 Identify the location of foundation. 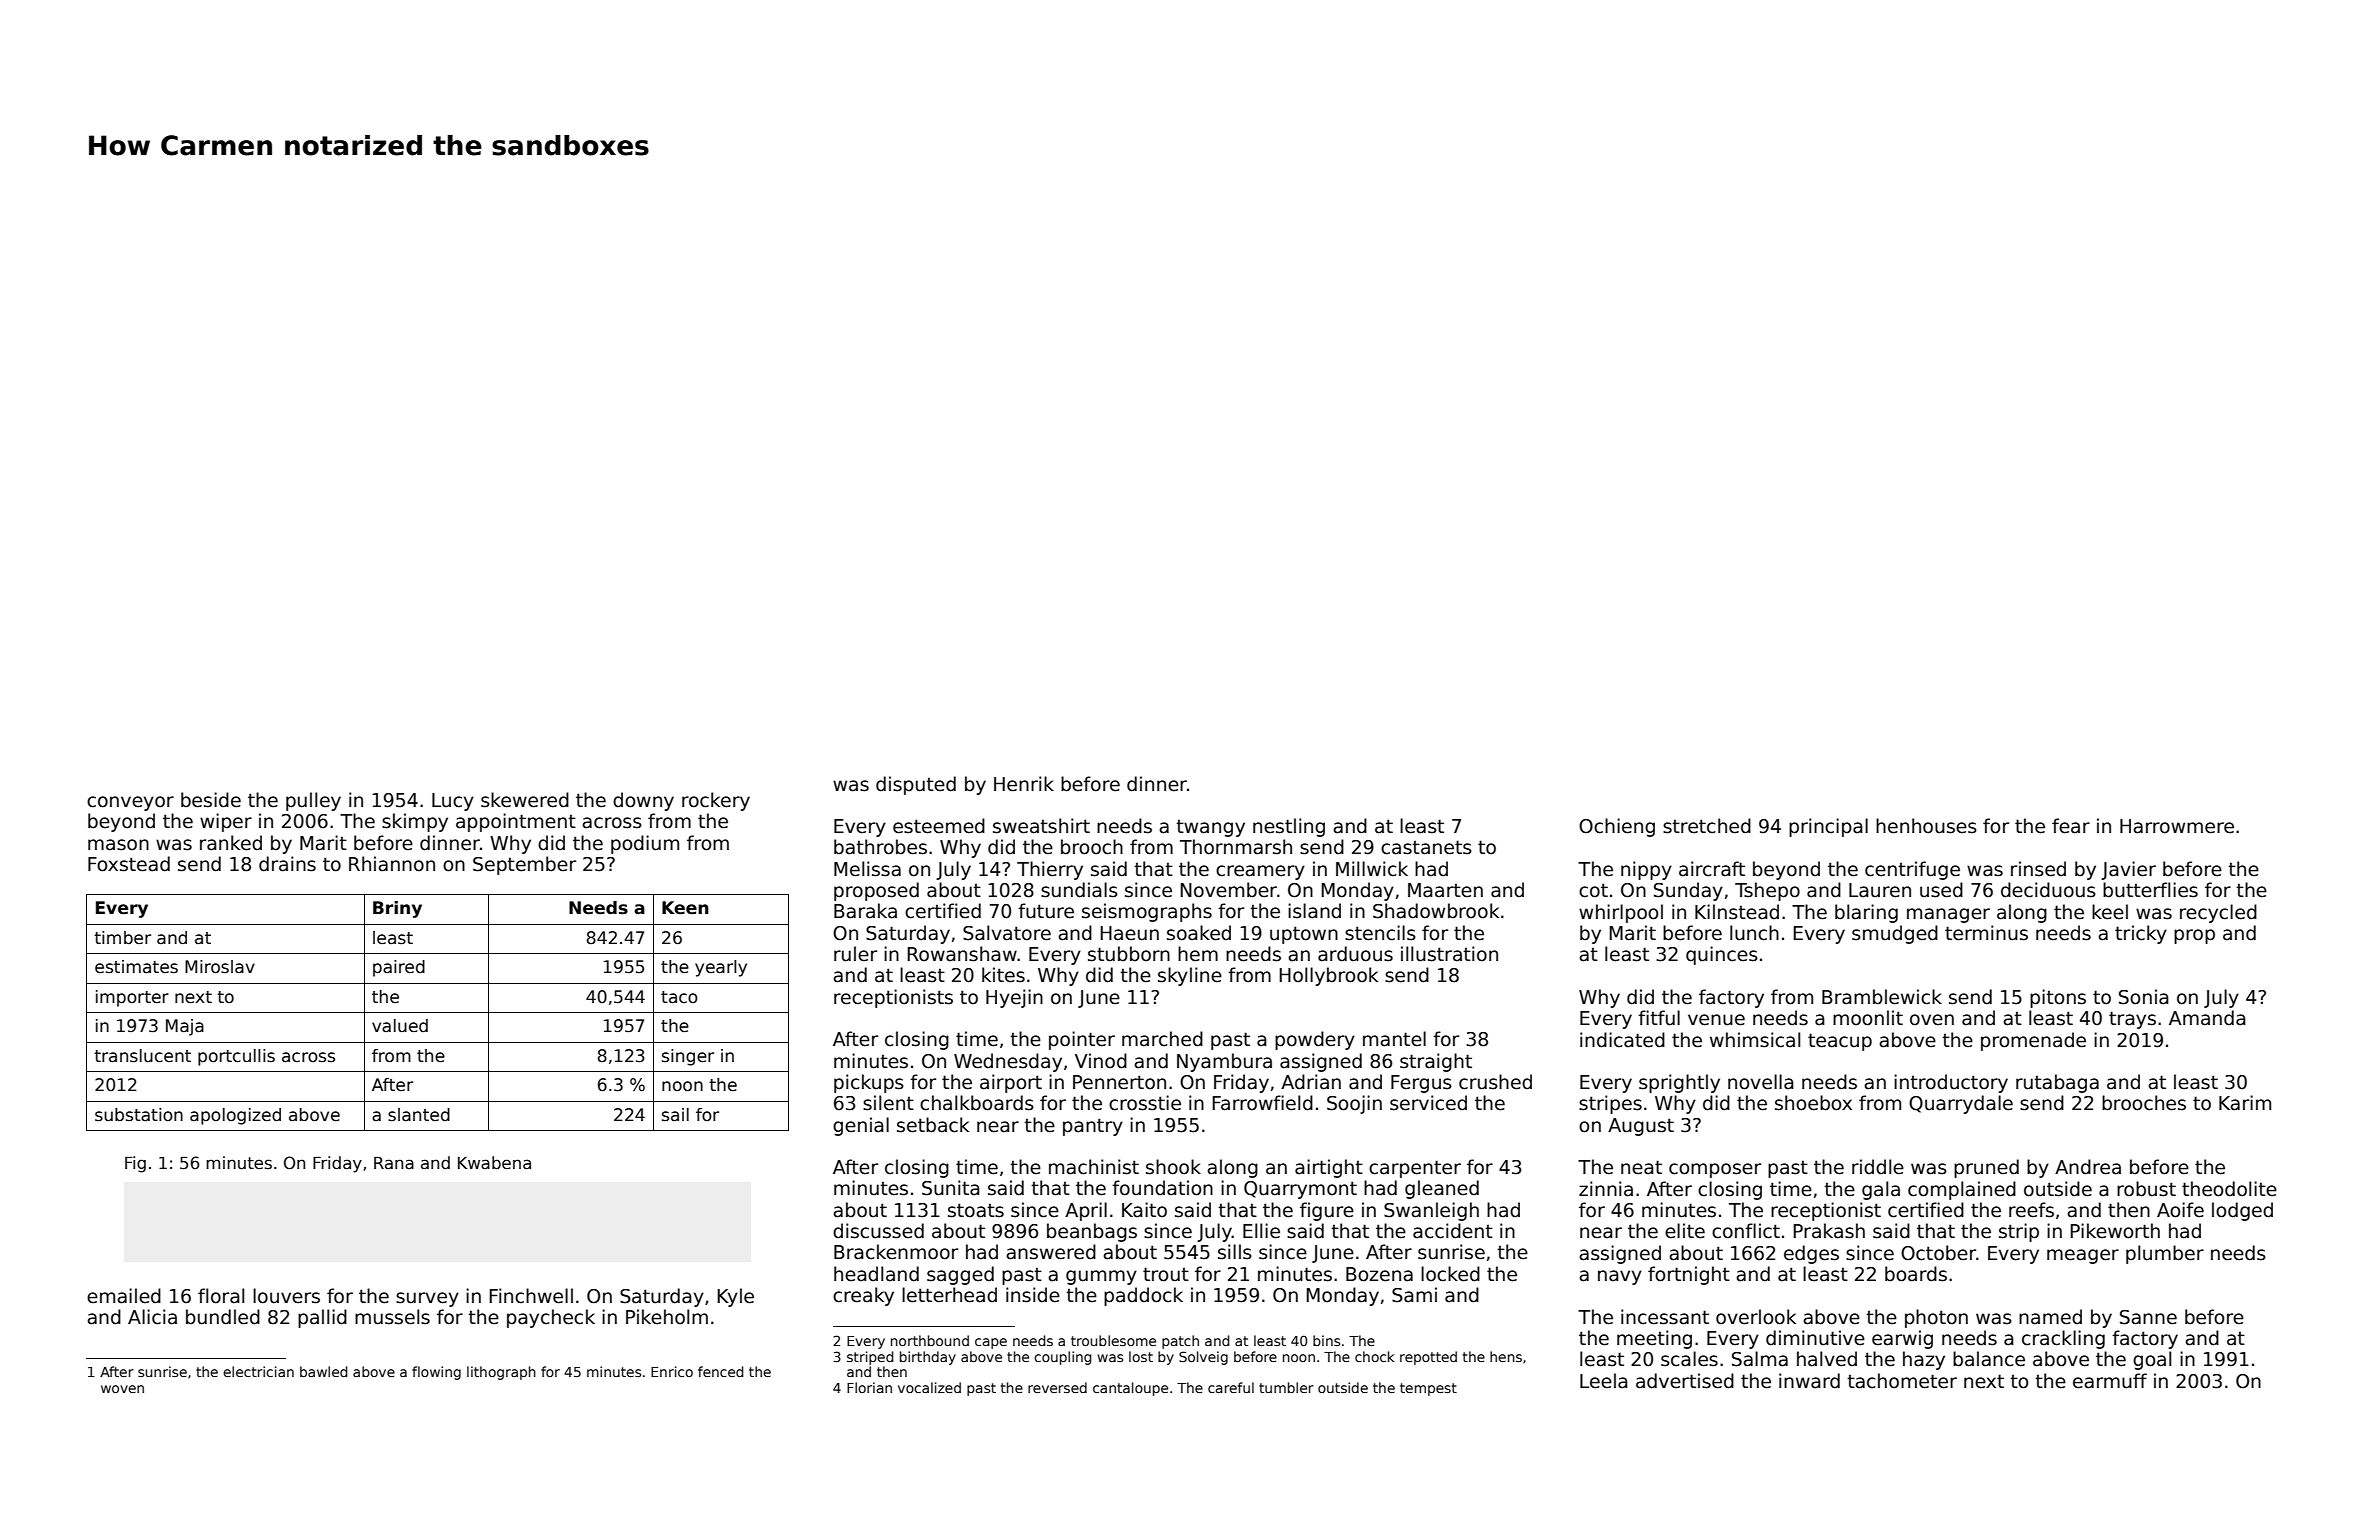
(1162, 1188).
